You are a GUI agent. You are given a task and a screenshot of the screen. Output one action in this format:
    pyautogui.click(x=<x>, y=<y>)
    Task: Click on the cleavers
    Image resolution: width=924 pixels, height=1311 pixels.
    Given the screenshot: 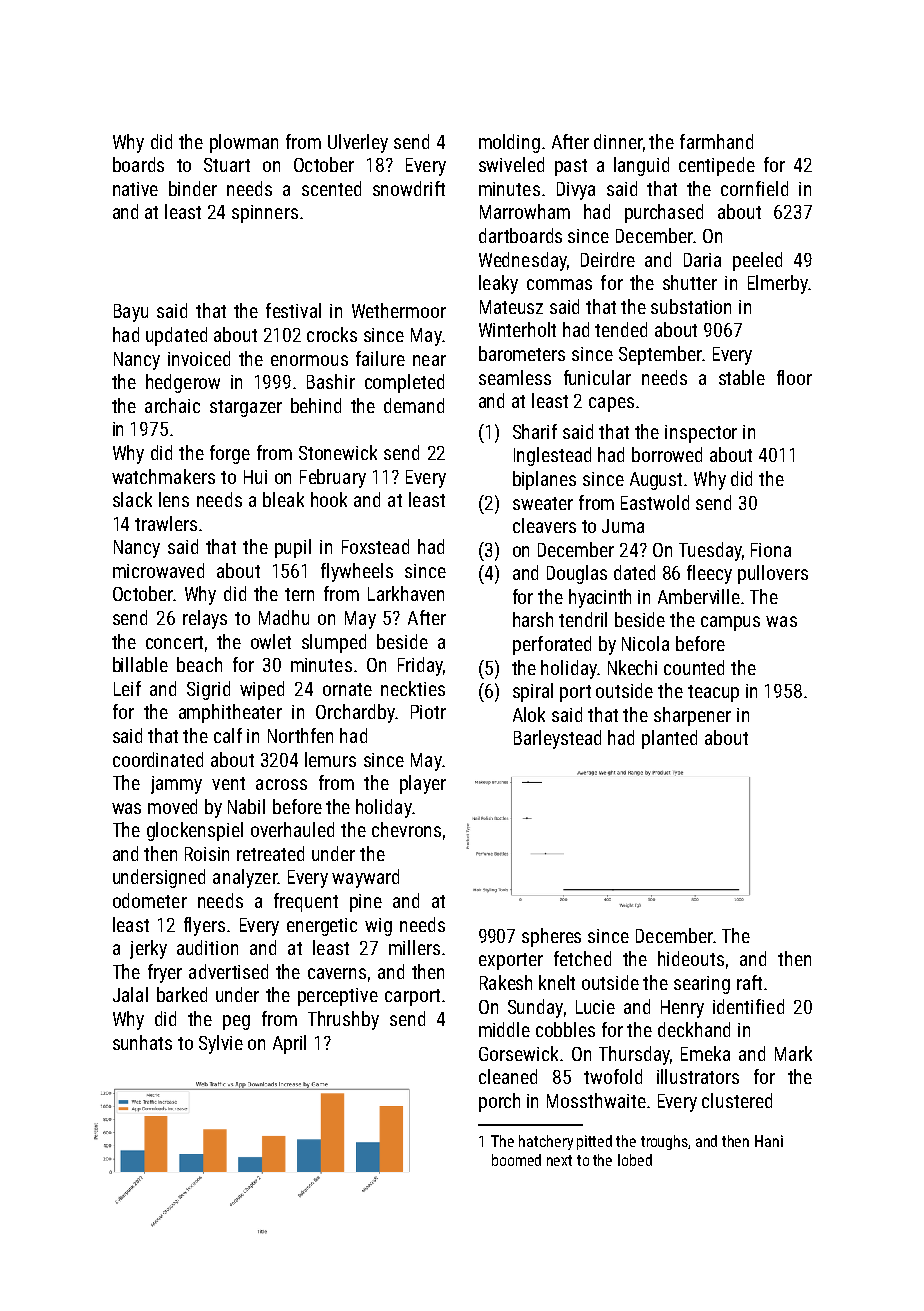 What is the action you would take?
    pyautogui.click(x=544, y=525)
